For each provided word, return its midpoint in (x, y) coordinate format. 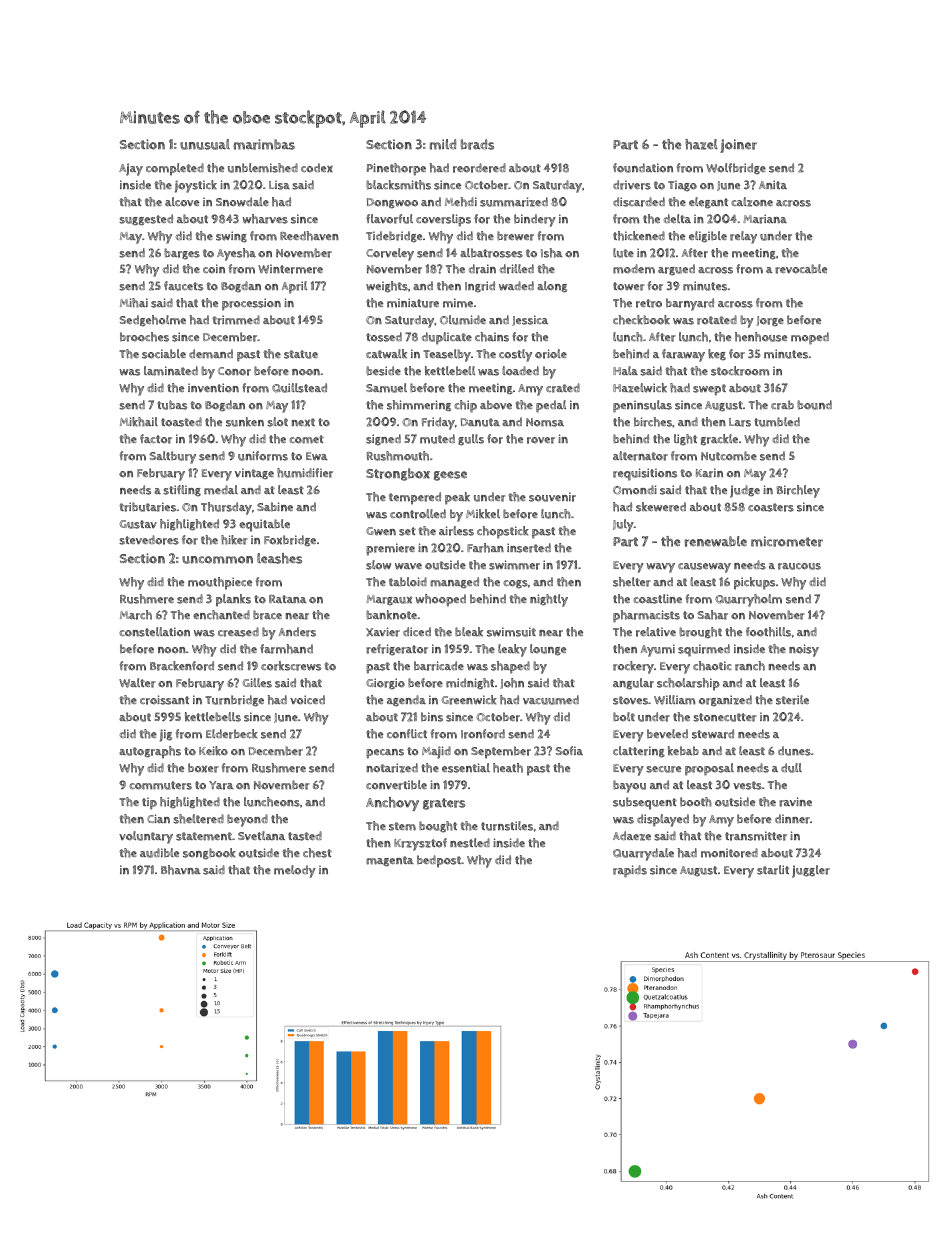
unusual (205, 144)
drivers (632, 185)
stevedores (149, 540)
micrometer (787, 541)
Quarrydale (643, 854)
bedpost (439, 861)
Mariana (765, 219)
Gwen (381, 531)
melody (295, 871)
